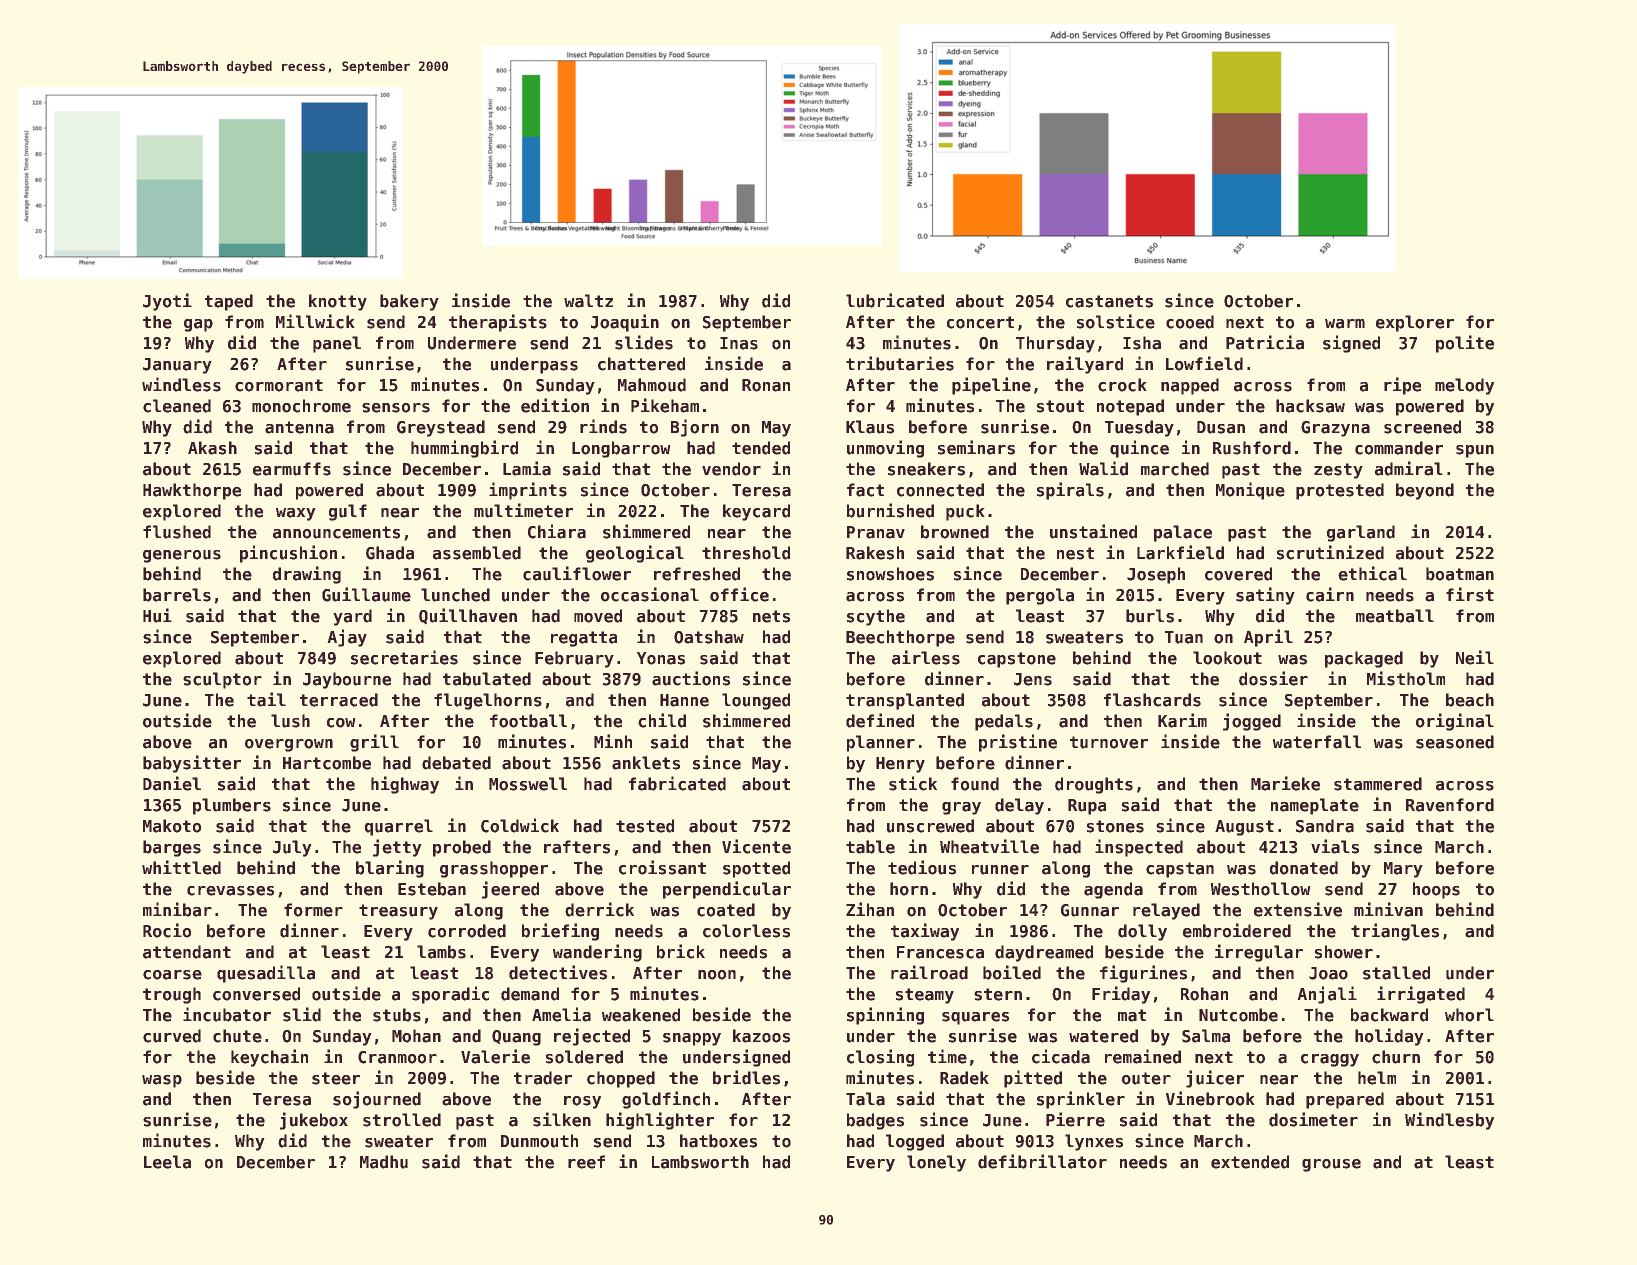 The image size is (1637, 1265). What do you see at coordinates (1210, 1098) in the screenshot?
I see `Vinebrook` at bounding box center [1210, 1098].
